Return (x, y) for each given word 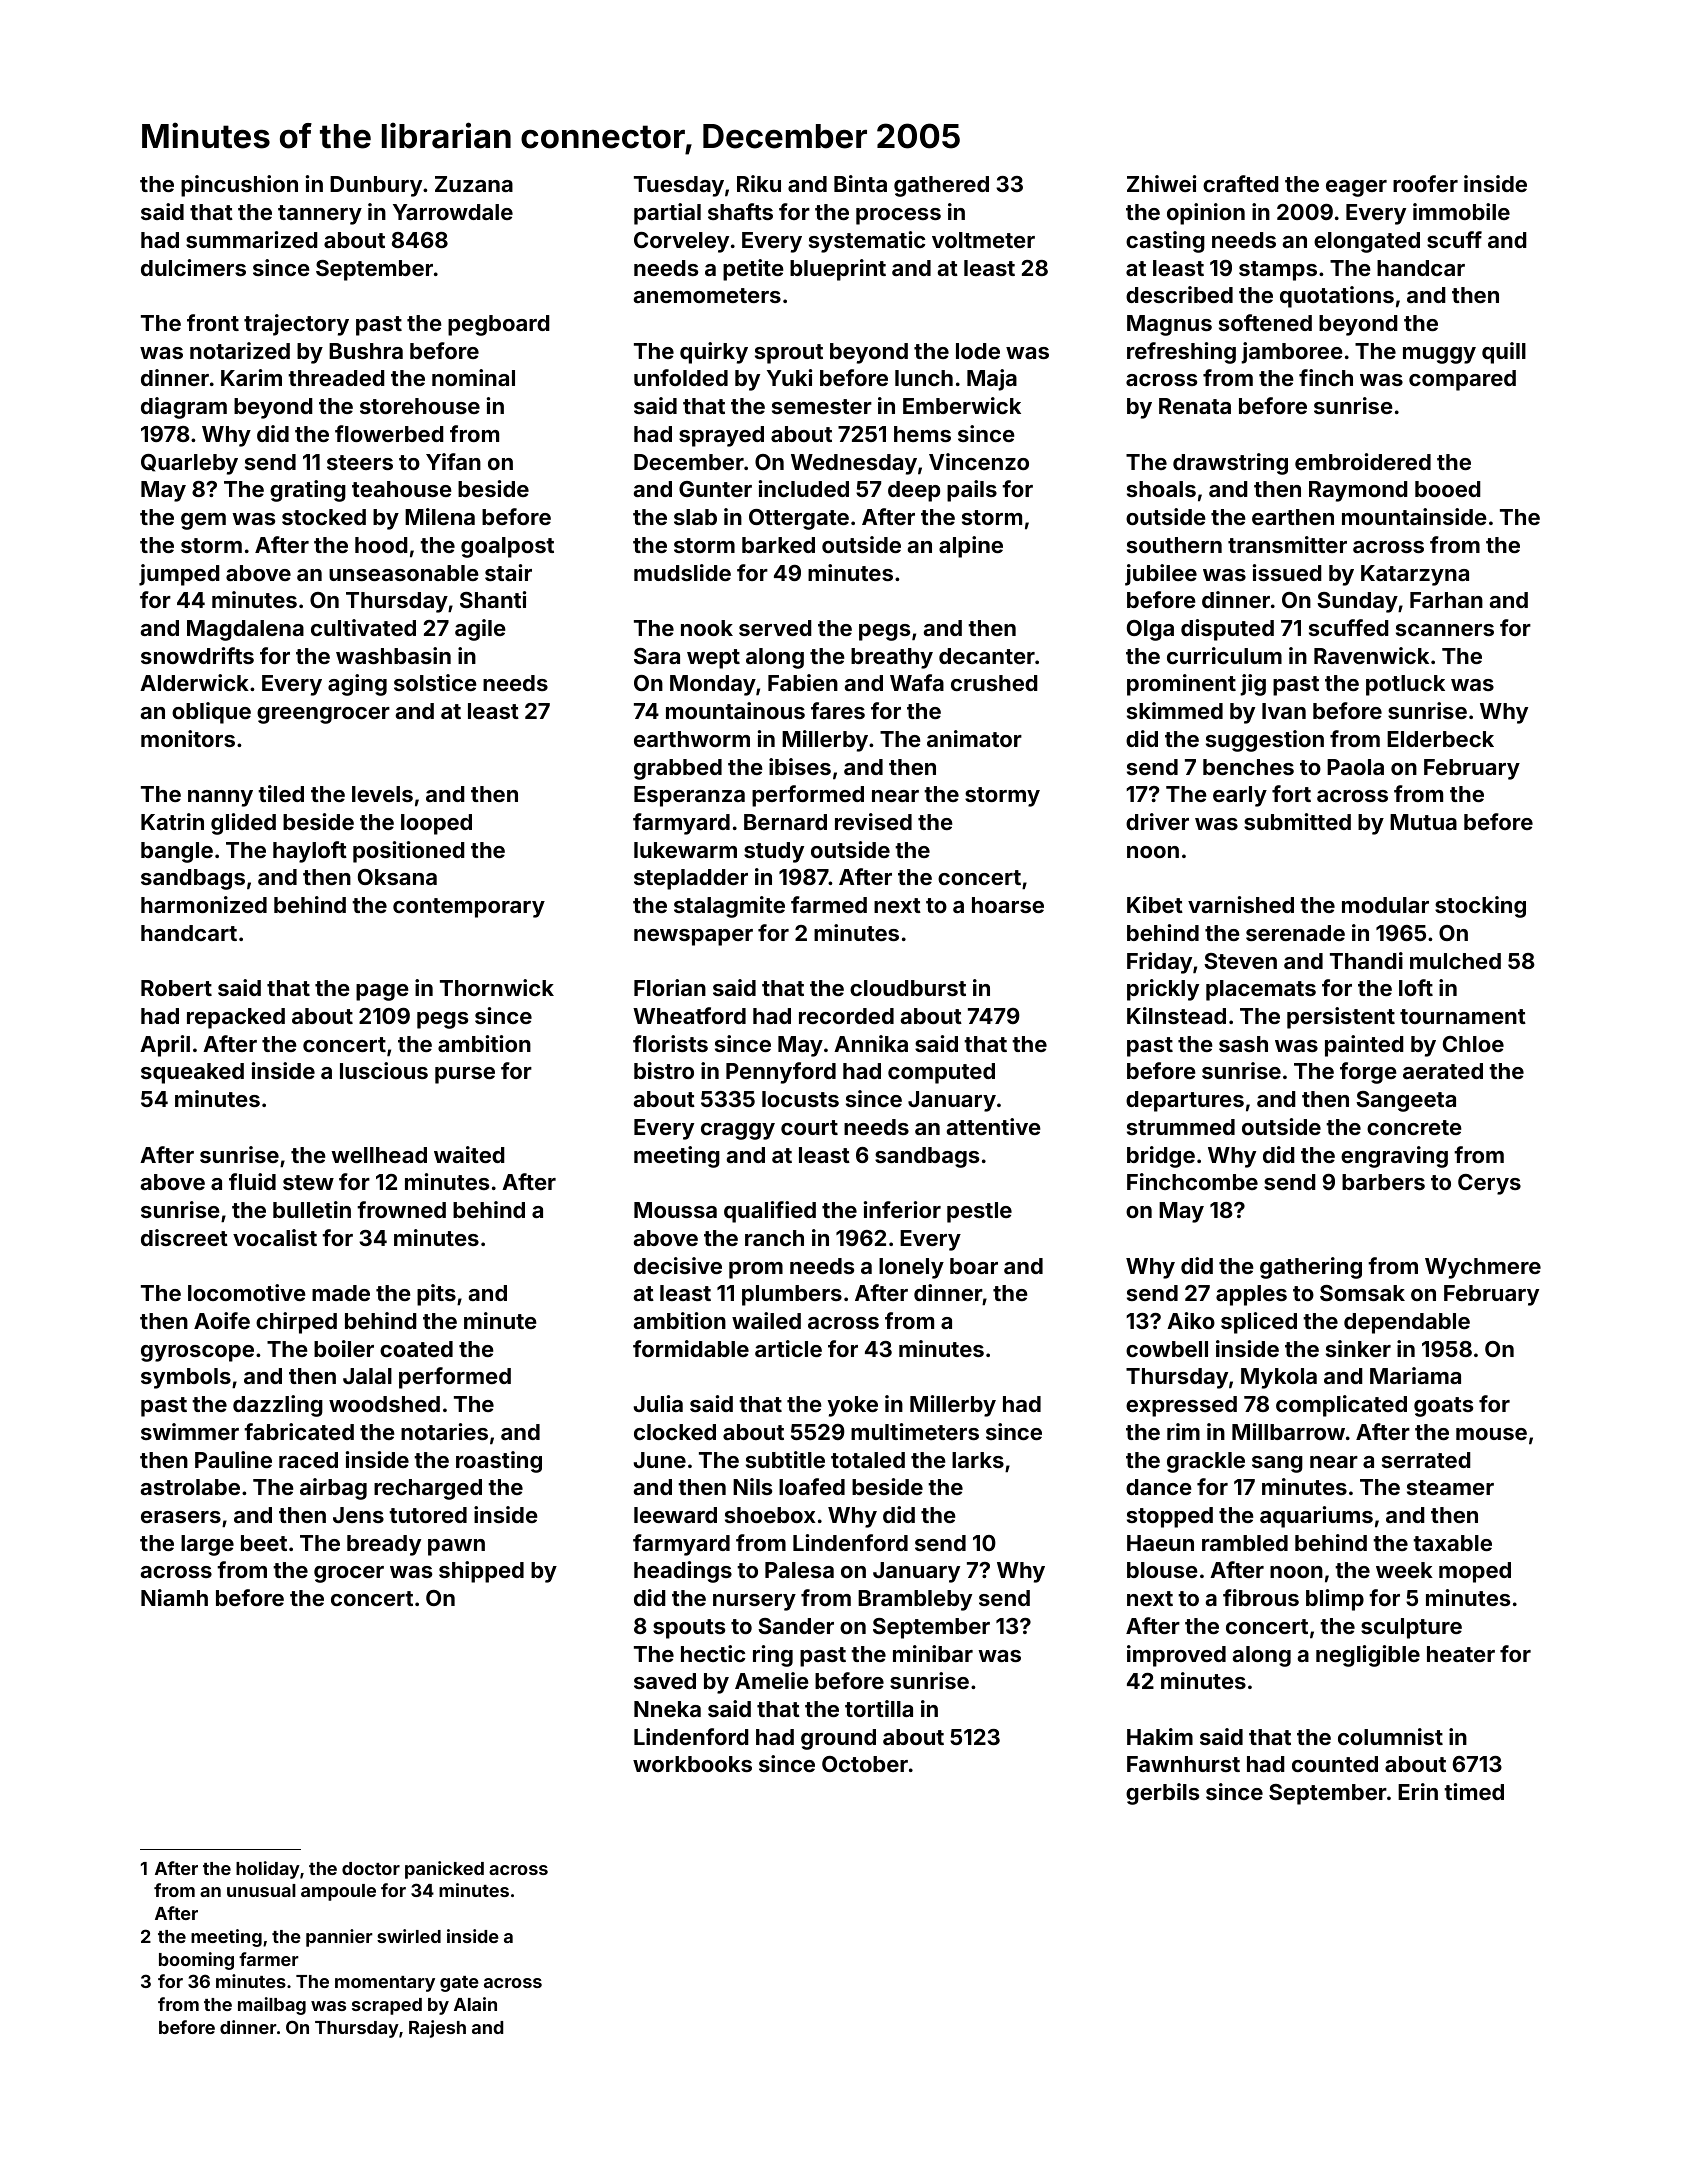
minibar (933, 1653)
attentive (993, 1126)
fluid (252, 1181)
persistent (1341, 1018)
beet (264, 1543)
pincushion (239, 186)
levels (382, 794)
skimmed (1175, 710)
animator (974, 738)
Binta (860, 183)
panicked (444, 1870)
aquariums (1316, 1517)
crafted (1241, 183)
